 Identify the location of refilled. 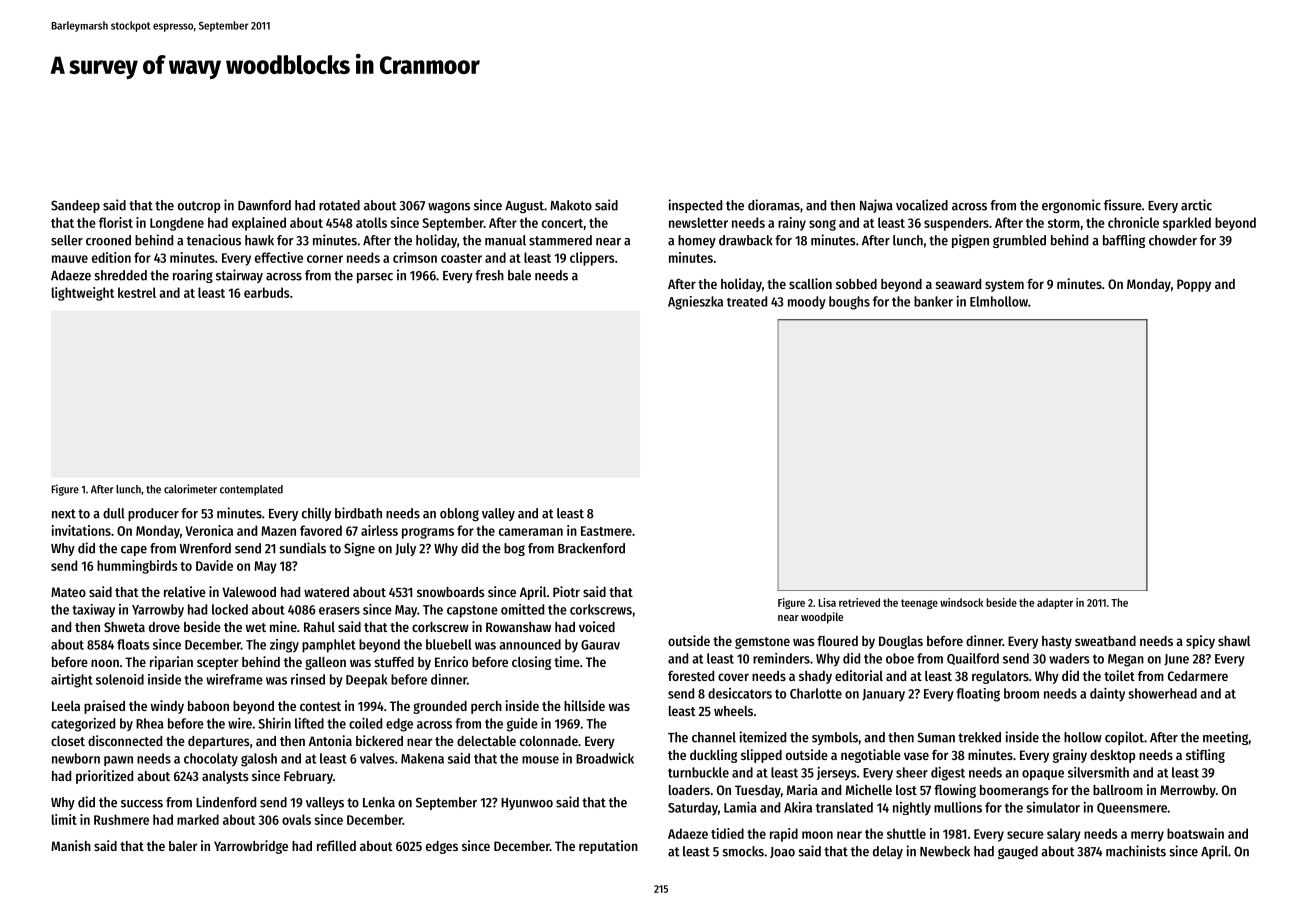
(336, 845).
